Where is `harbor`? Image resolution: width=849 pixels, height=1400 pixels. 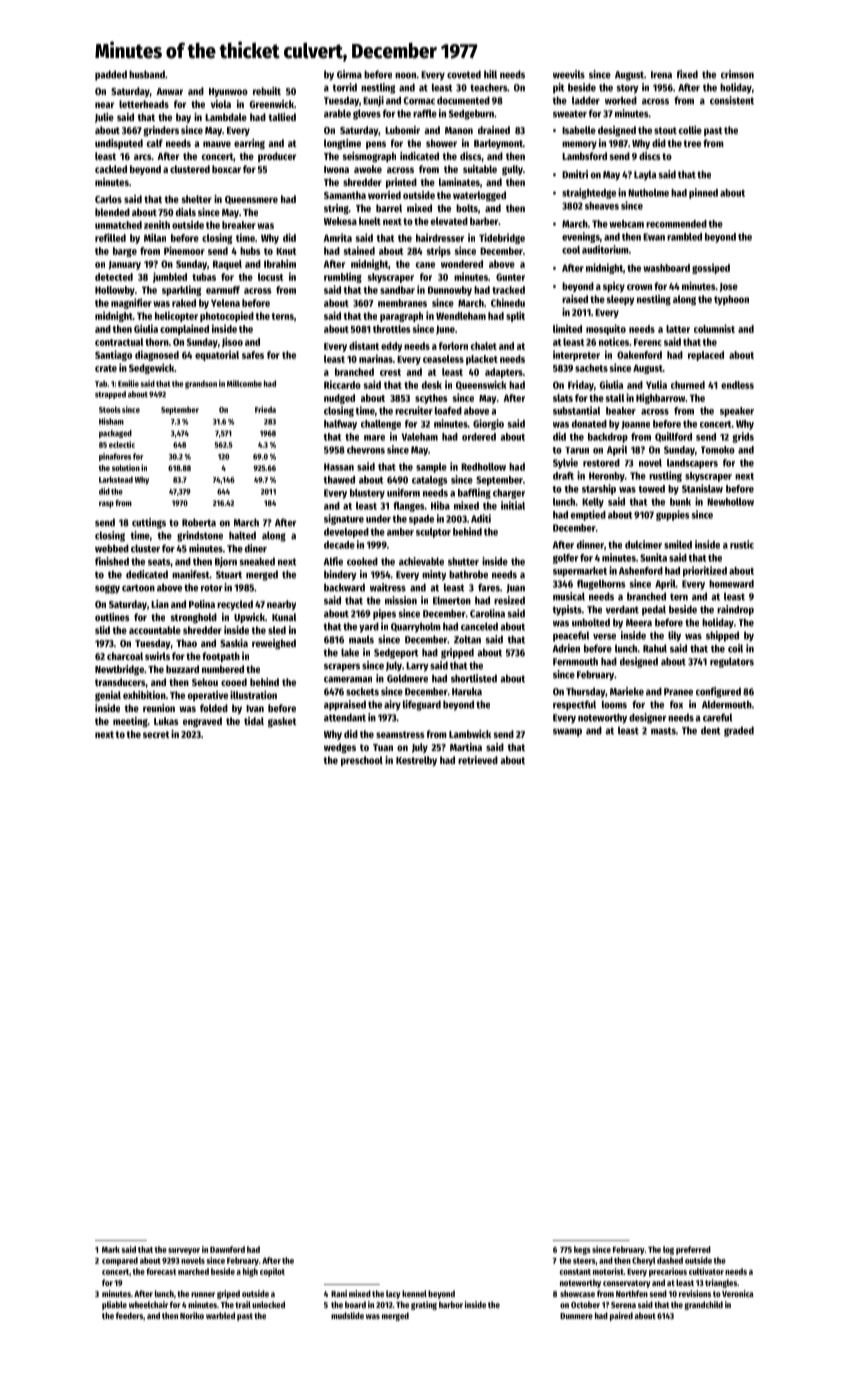
harbor is located at coordinates (451, 1304).
